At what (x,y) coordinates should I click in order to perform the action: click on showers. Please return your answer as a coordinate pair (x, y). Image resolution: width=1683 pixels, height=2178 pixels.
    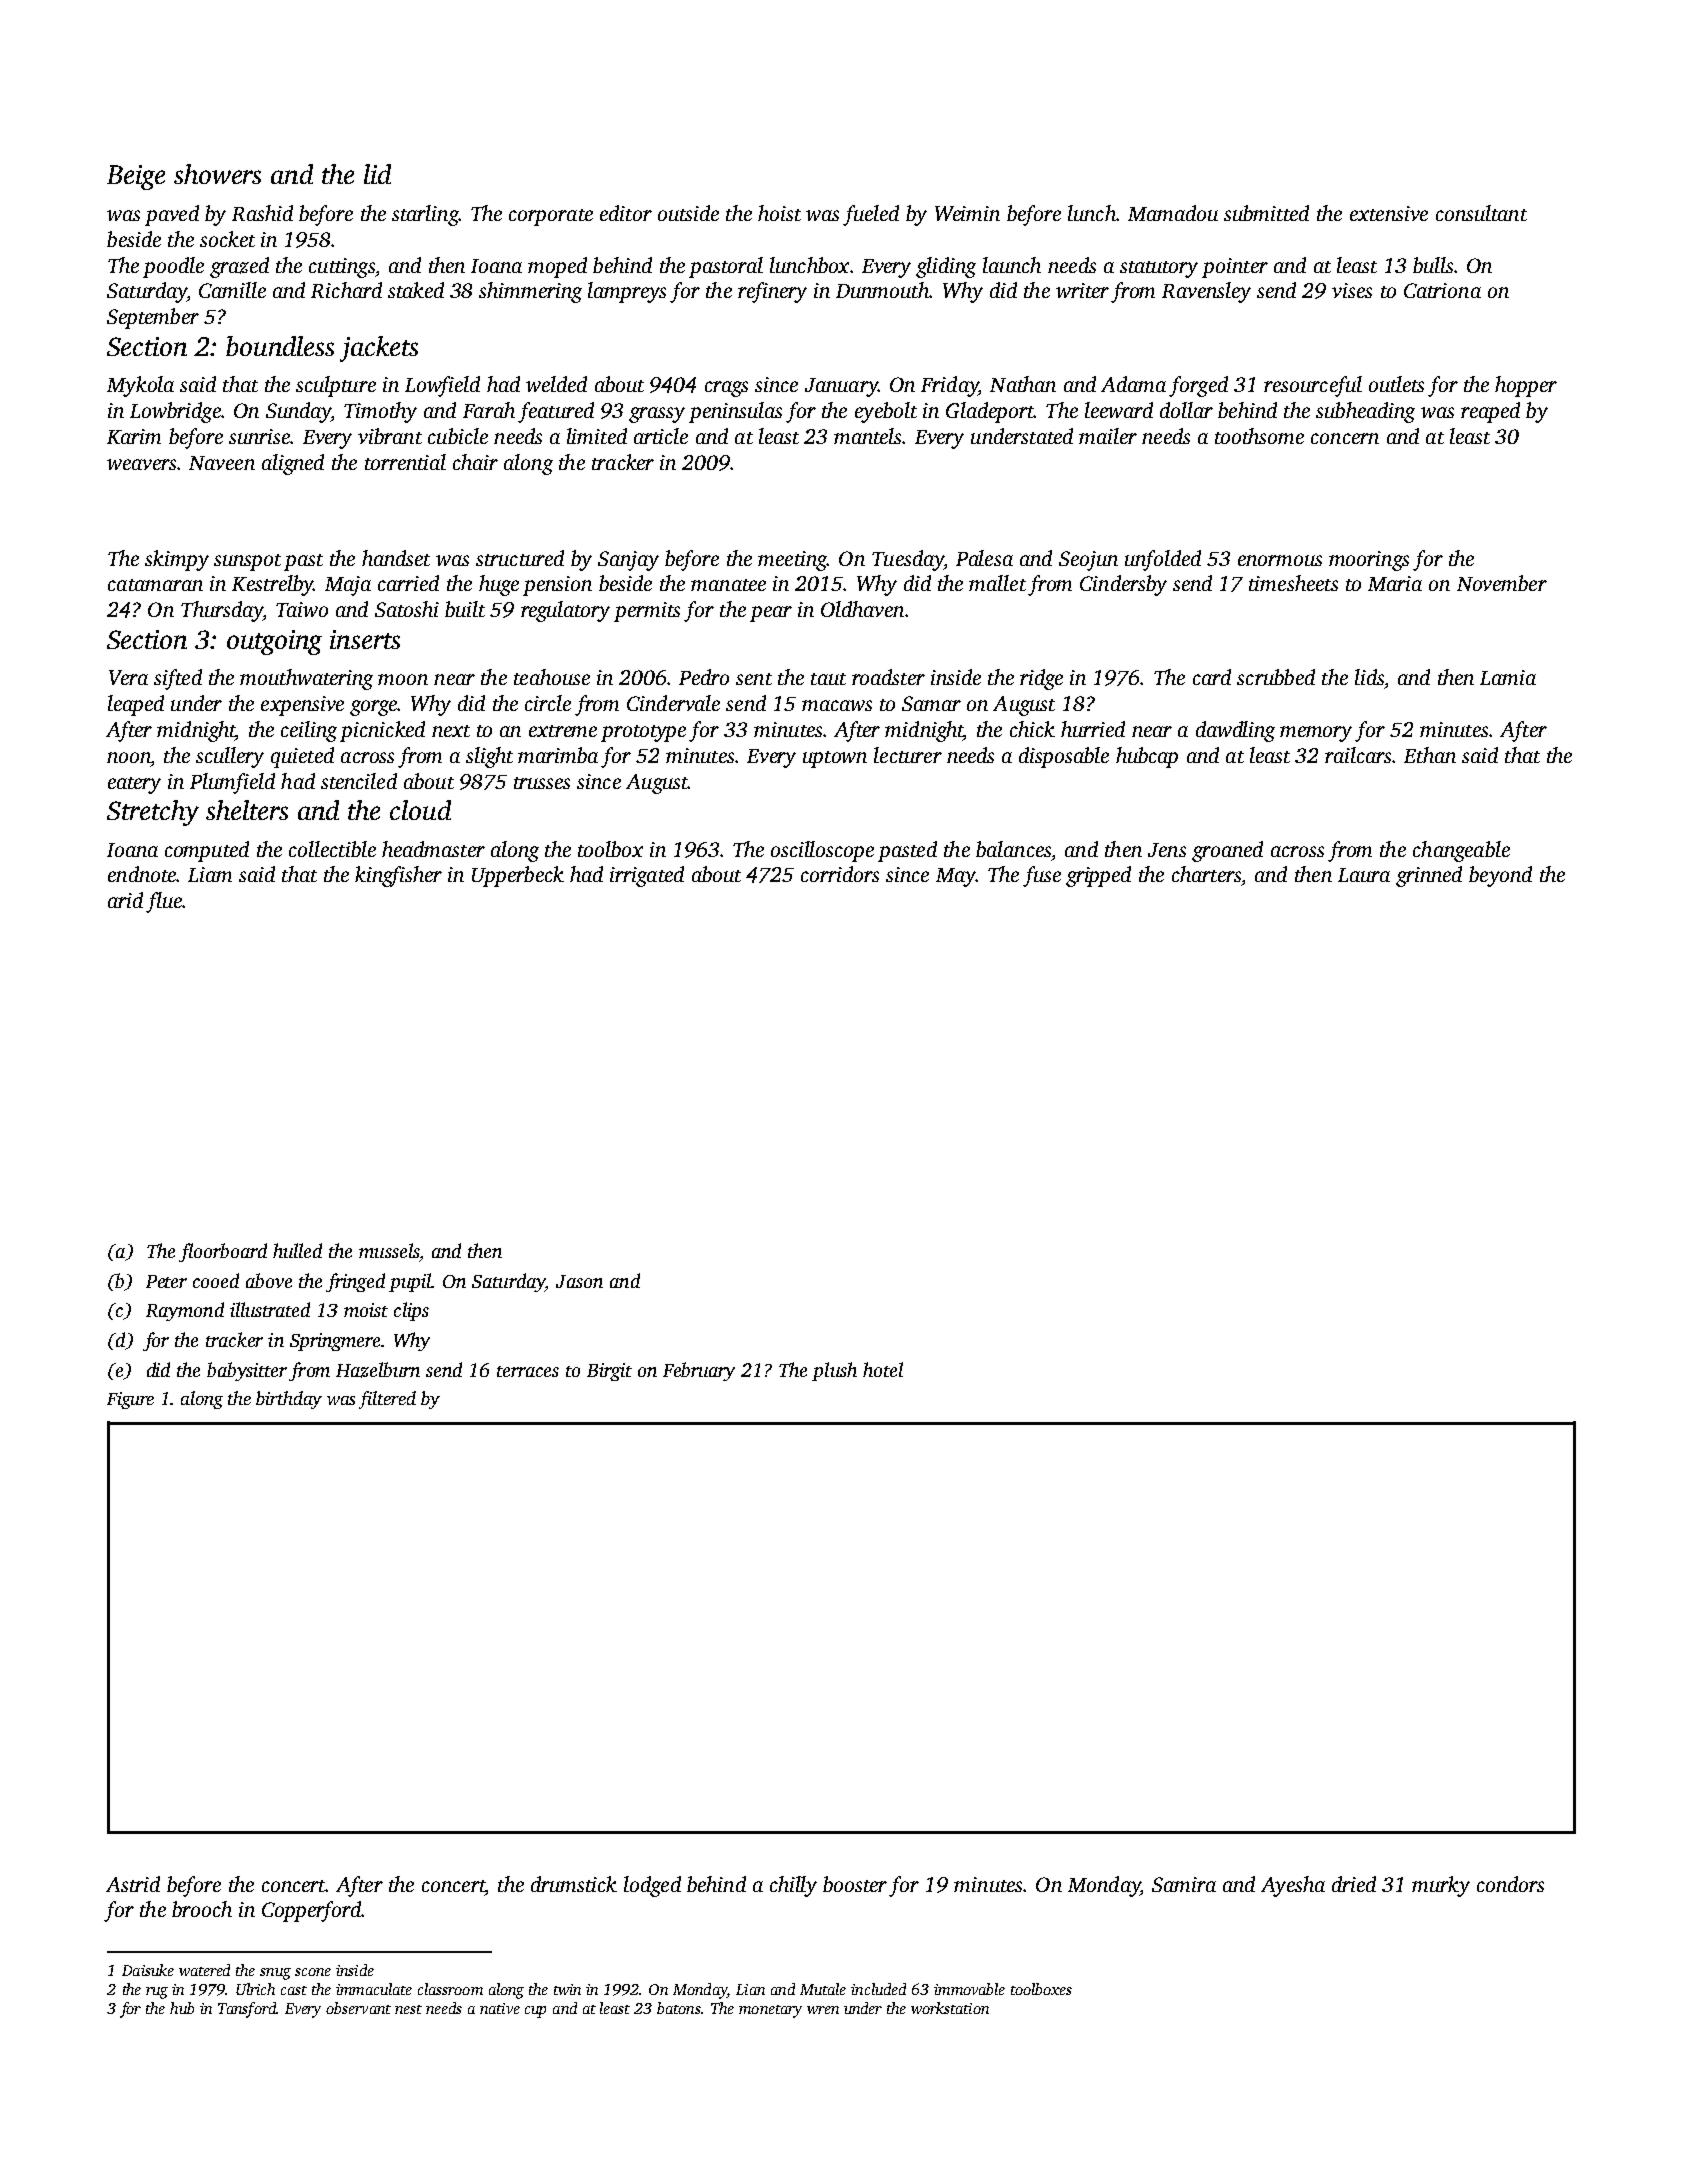
    Looking at the image, I should click on (217, 174).
